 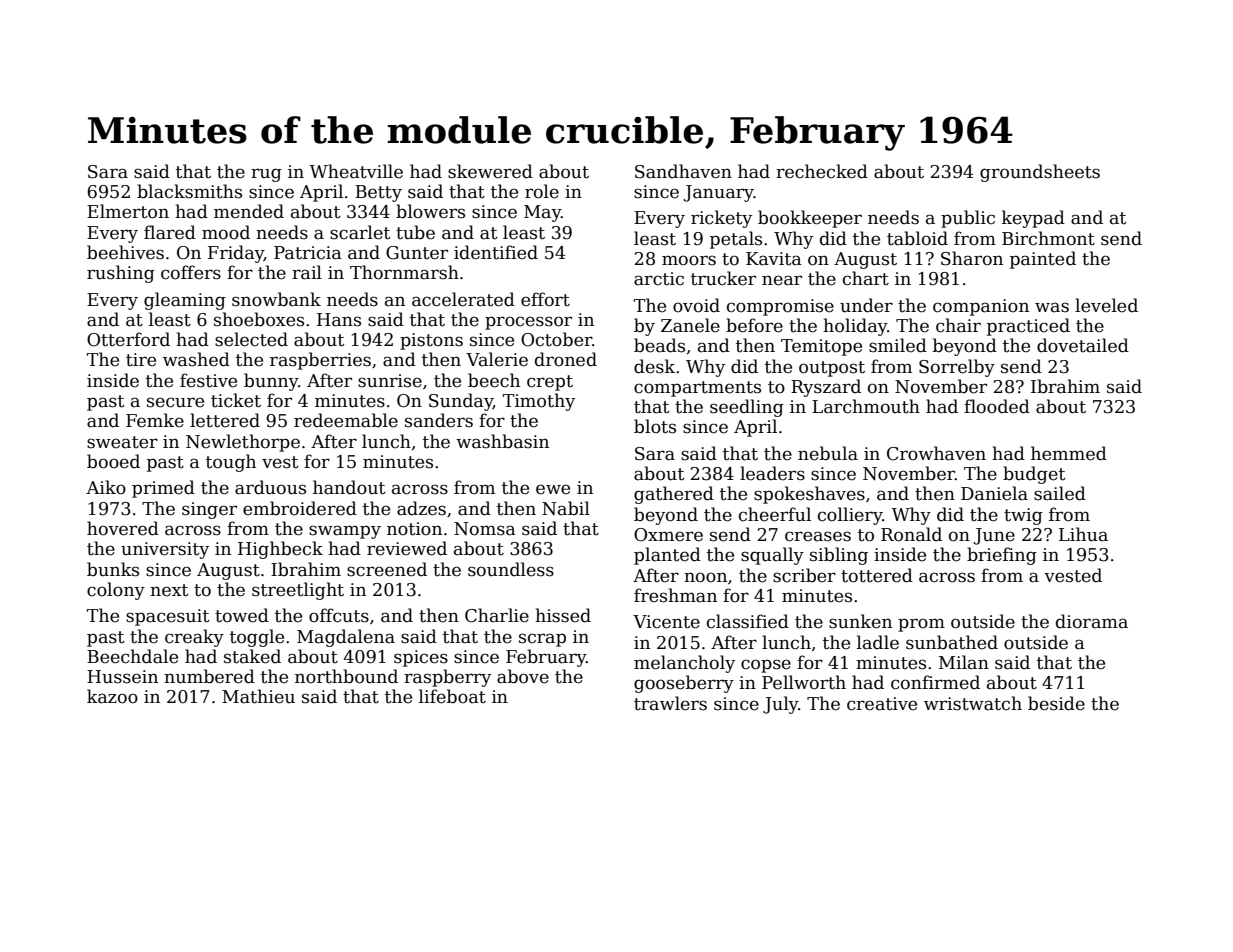 What do you see at coordinates (528, 323) in the page?
I see `processor` at bounding box center [528, 323].
